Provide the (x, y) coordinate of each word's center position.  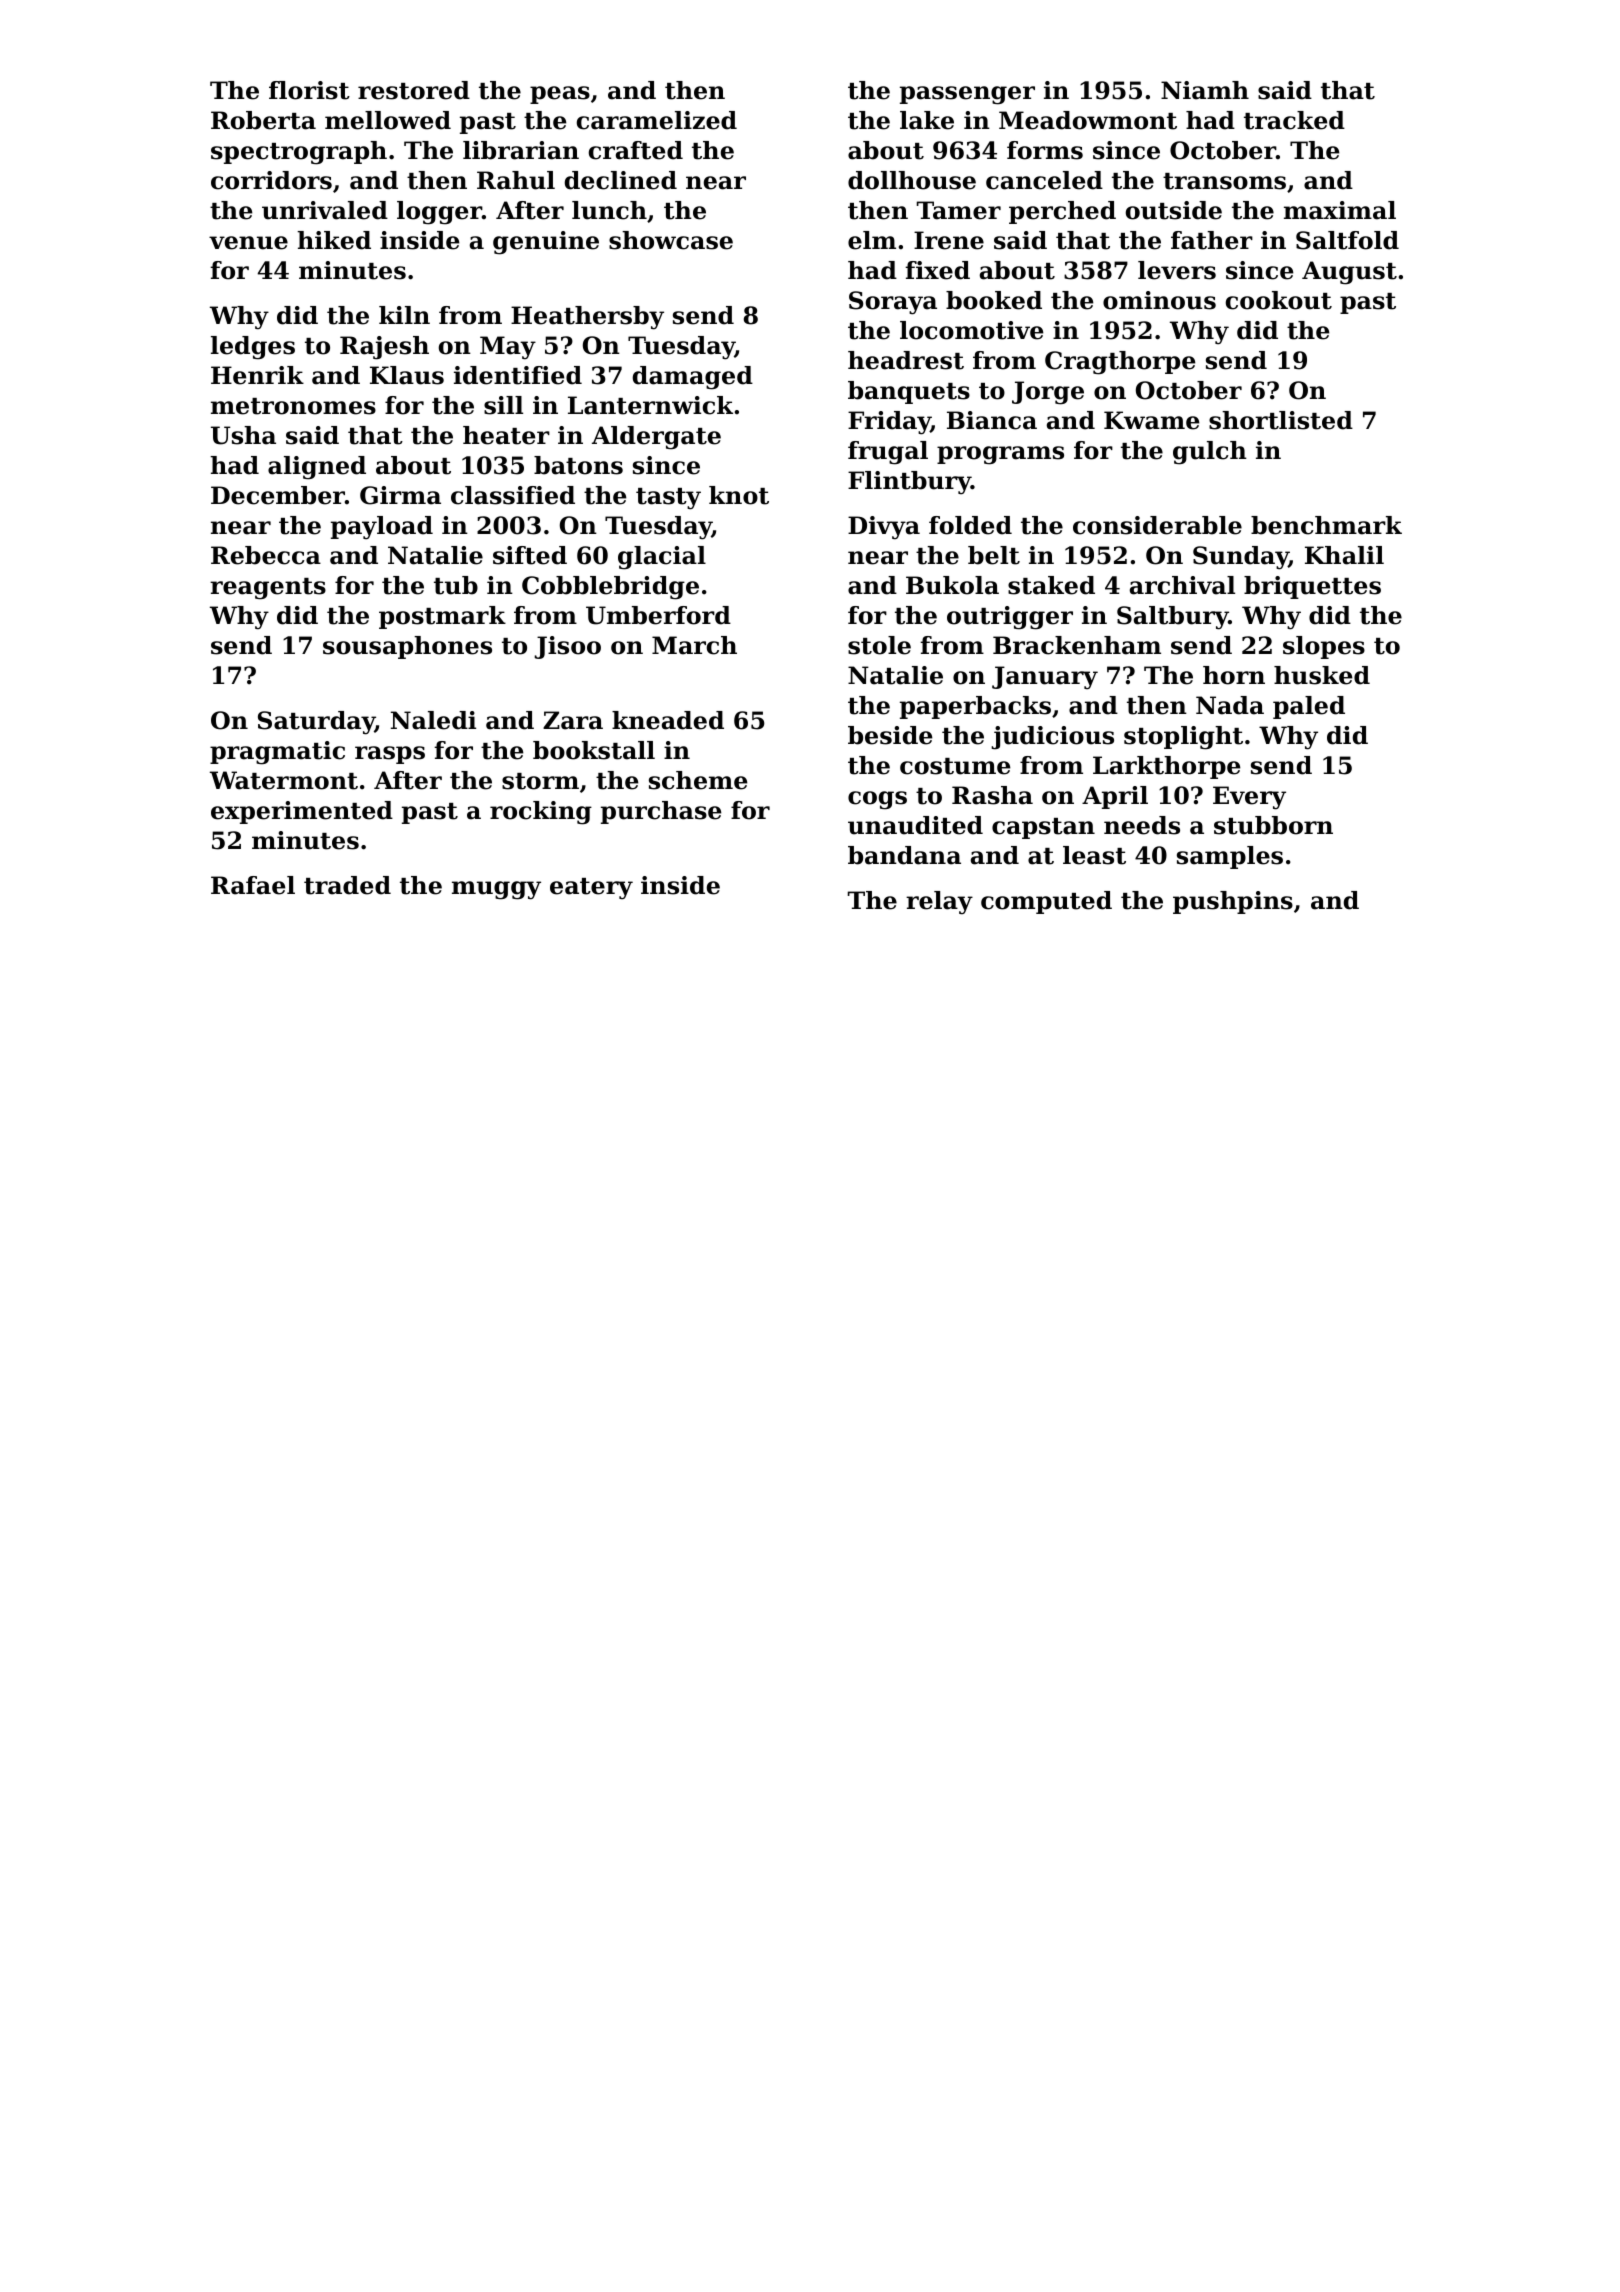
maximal (1340, 210)
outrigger (1010, 618)
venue (248, 243)
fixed (937, 270)
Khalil (1344, 555)
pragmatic (277, 753)
